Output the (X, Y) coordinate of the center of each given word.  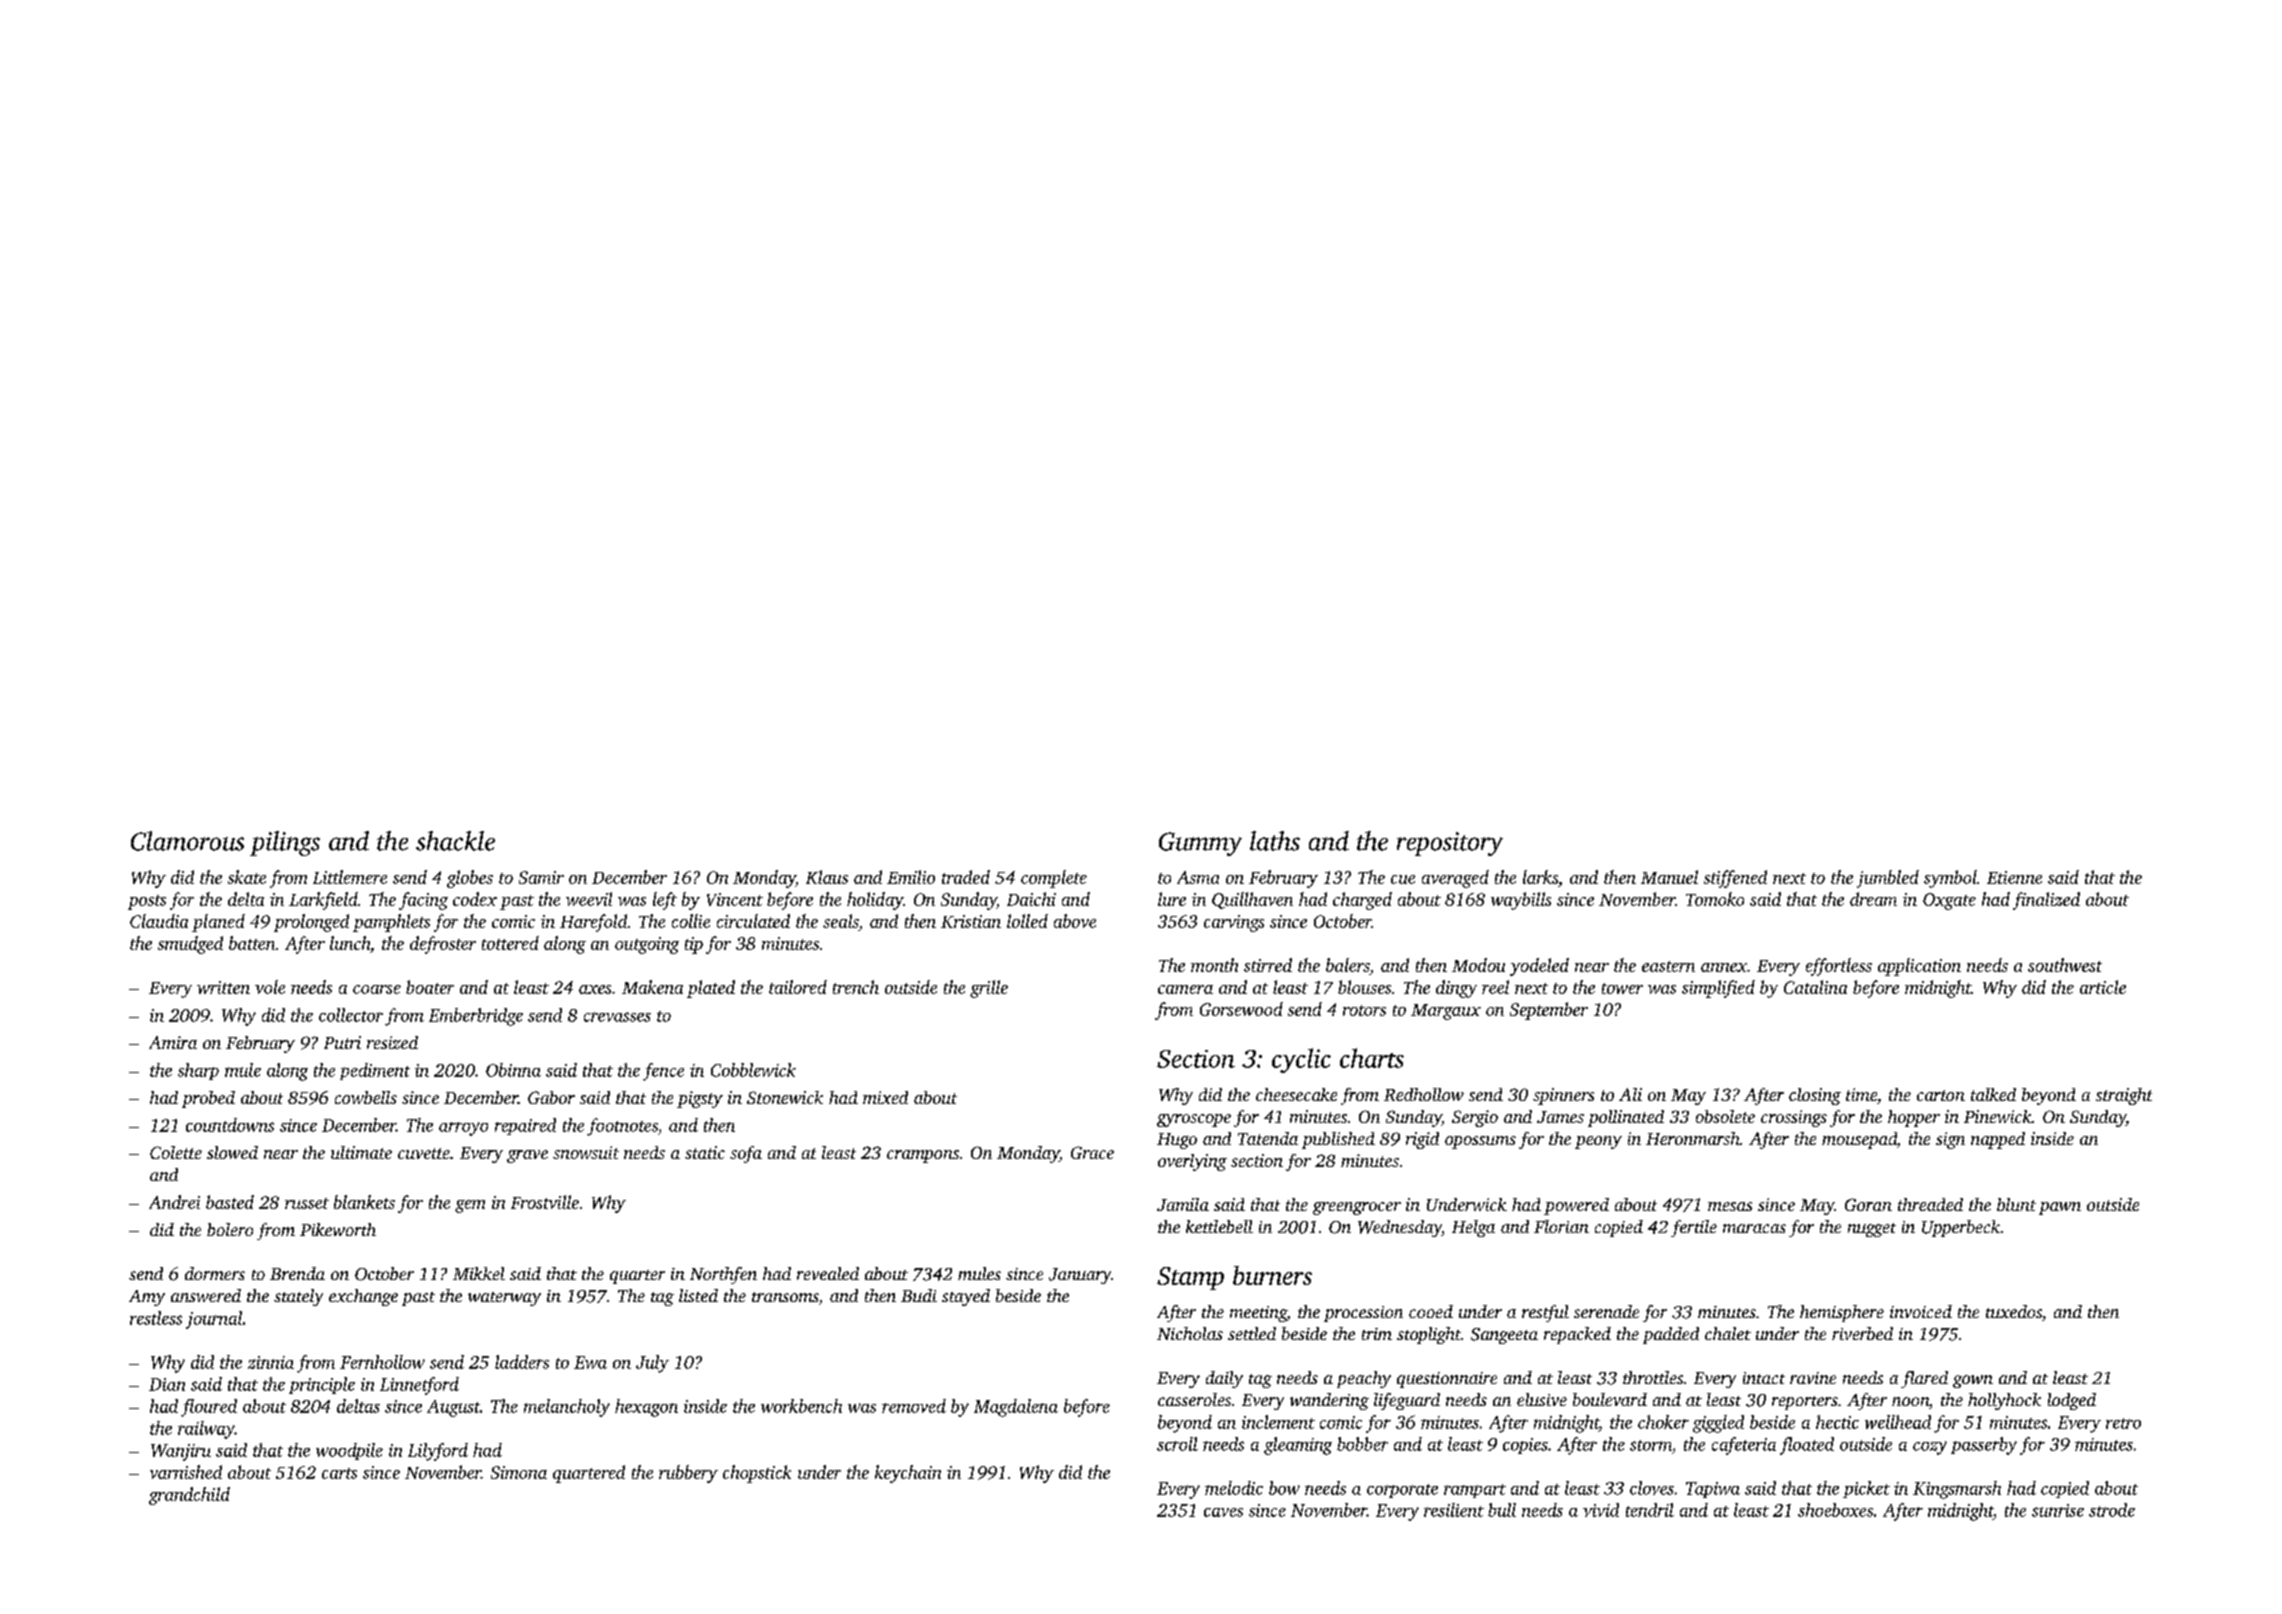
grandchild (189, 1496)
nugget (1872, 1230)
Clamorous (187, 841)
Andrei (174, 1202)
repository (1450, 844)
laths (1275, 841)
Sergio (1475, 1118)
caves (1223, 1512)
